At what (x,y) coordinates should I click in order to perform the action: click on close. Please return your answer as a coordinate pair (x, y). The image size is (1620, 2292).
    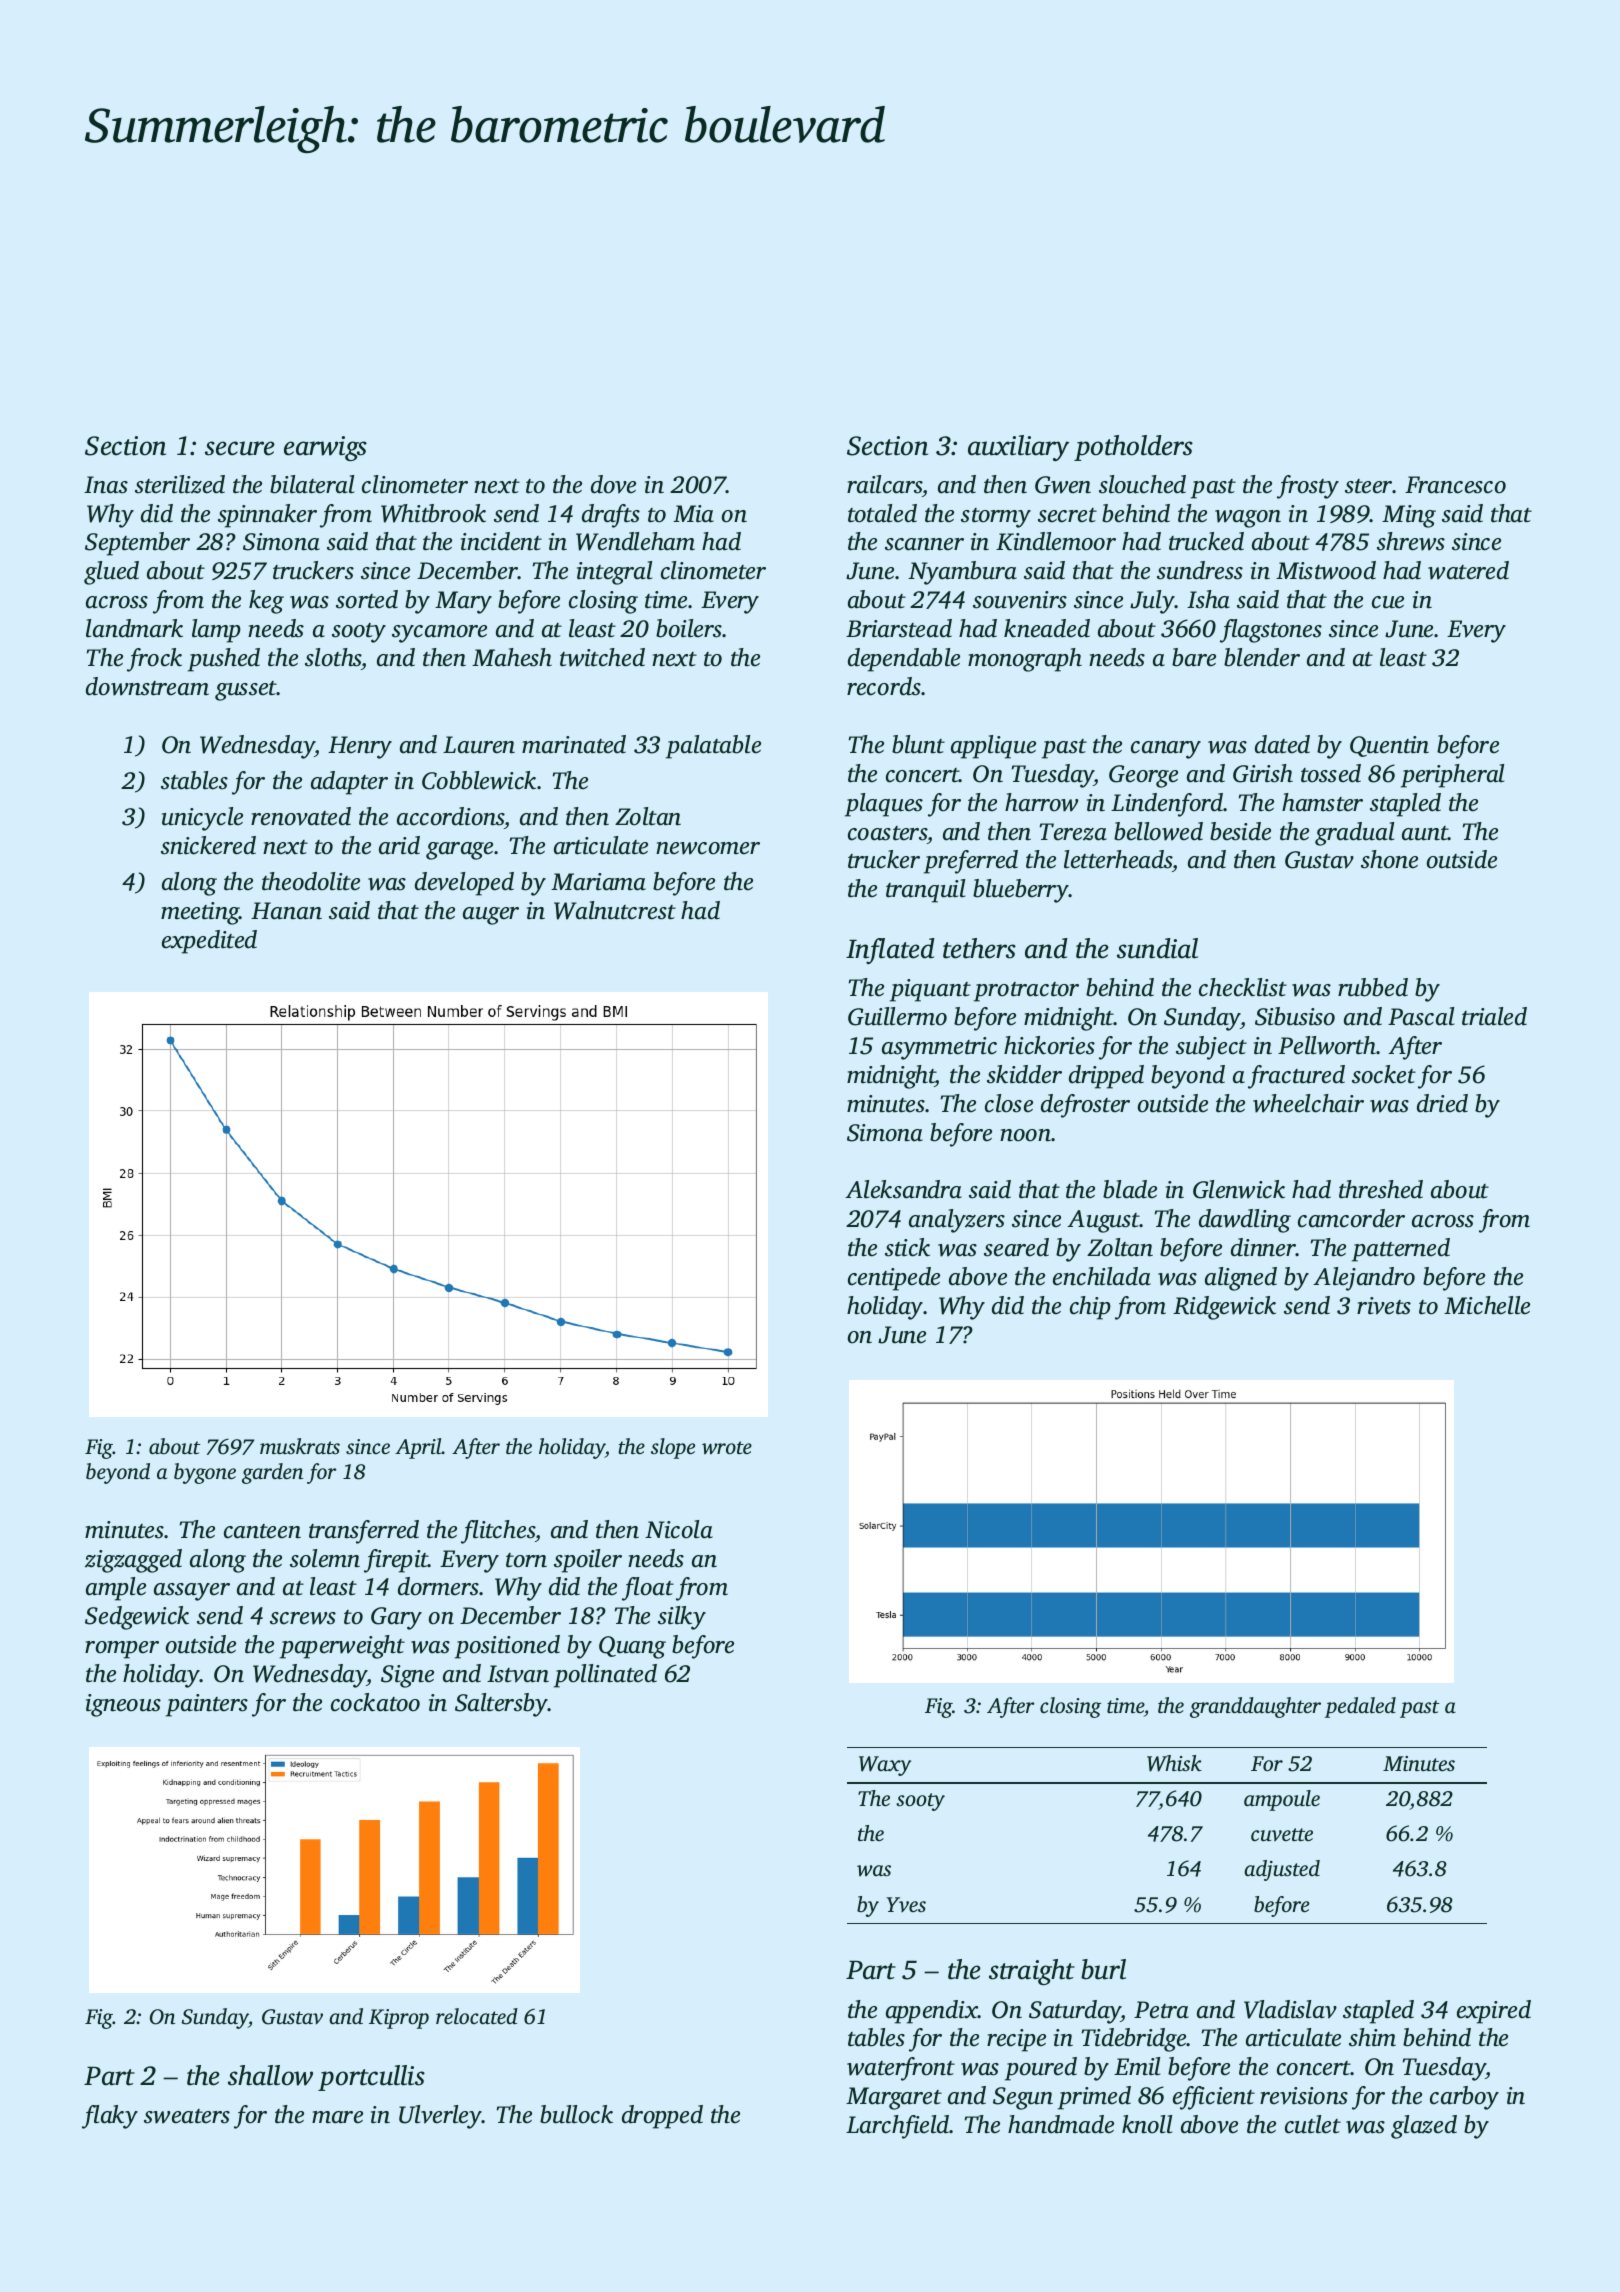
    Looking at the image, I should click on (1009, 1103).
